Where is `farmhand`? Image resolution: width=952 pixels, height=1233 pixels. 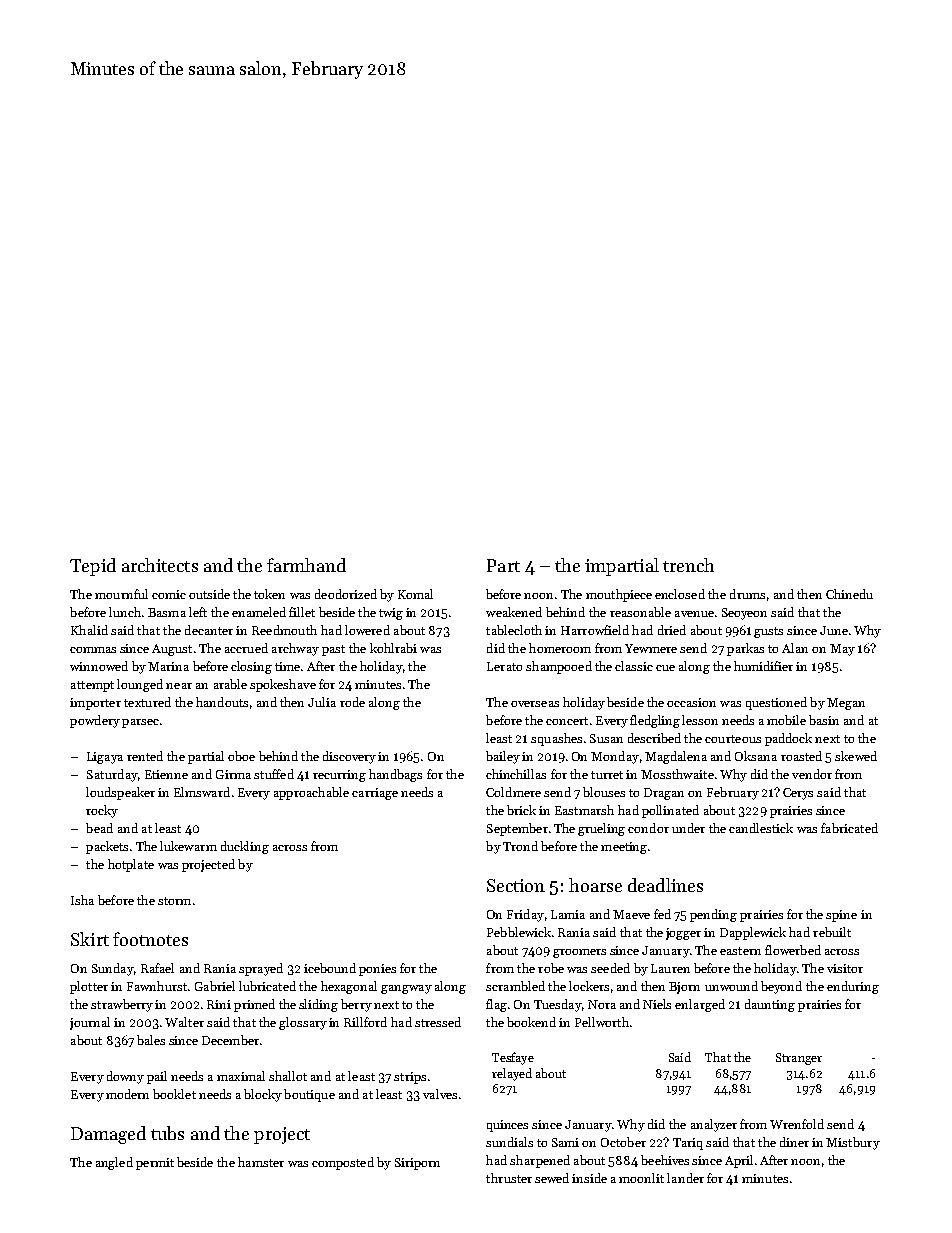 farmhand is located at coordinates (306, 565).
